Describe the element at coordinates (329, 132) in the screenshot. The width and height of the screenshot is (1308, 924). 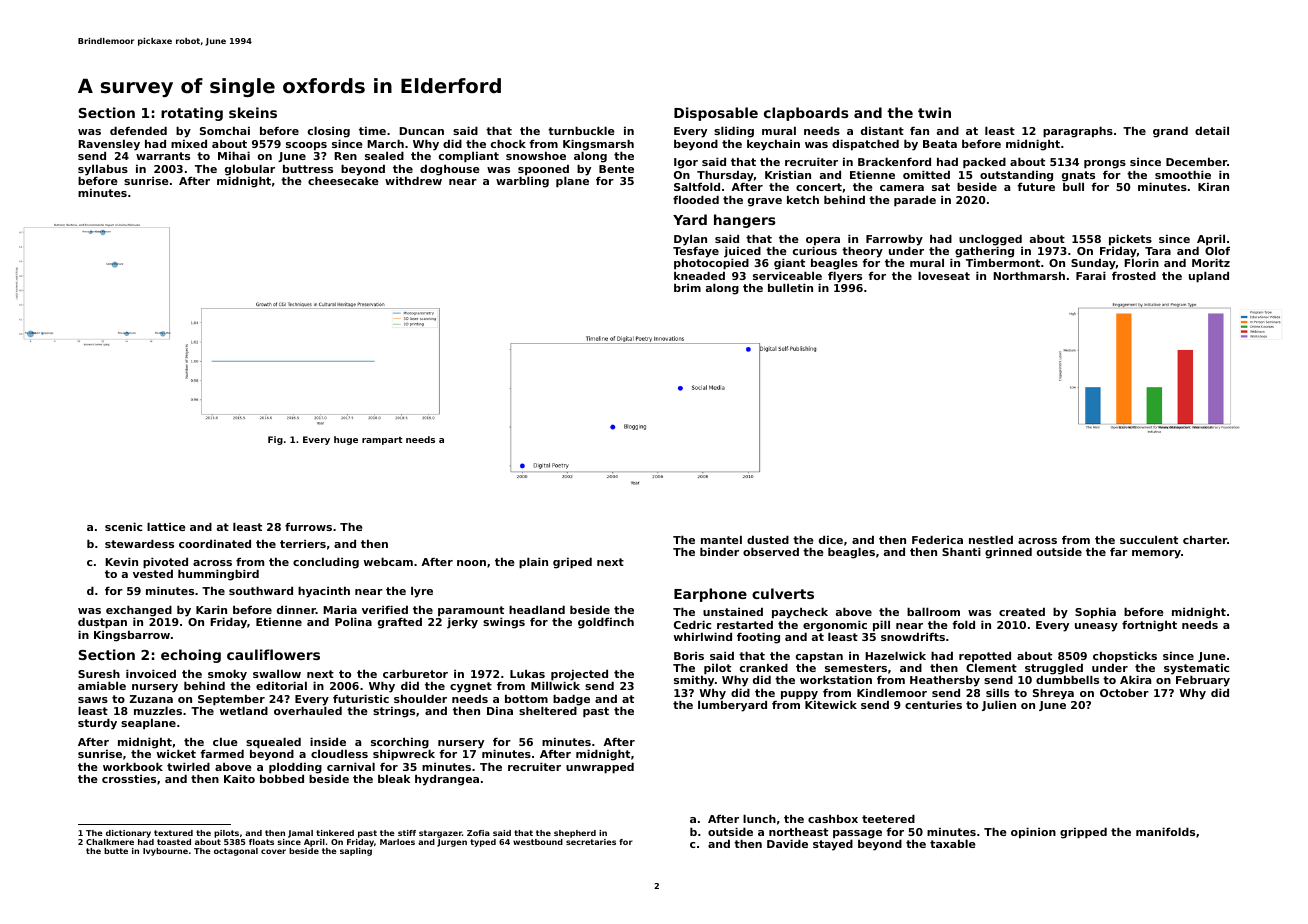
I see `closing` at that location.
